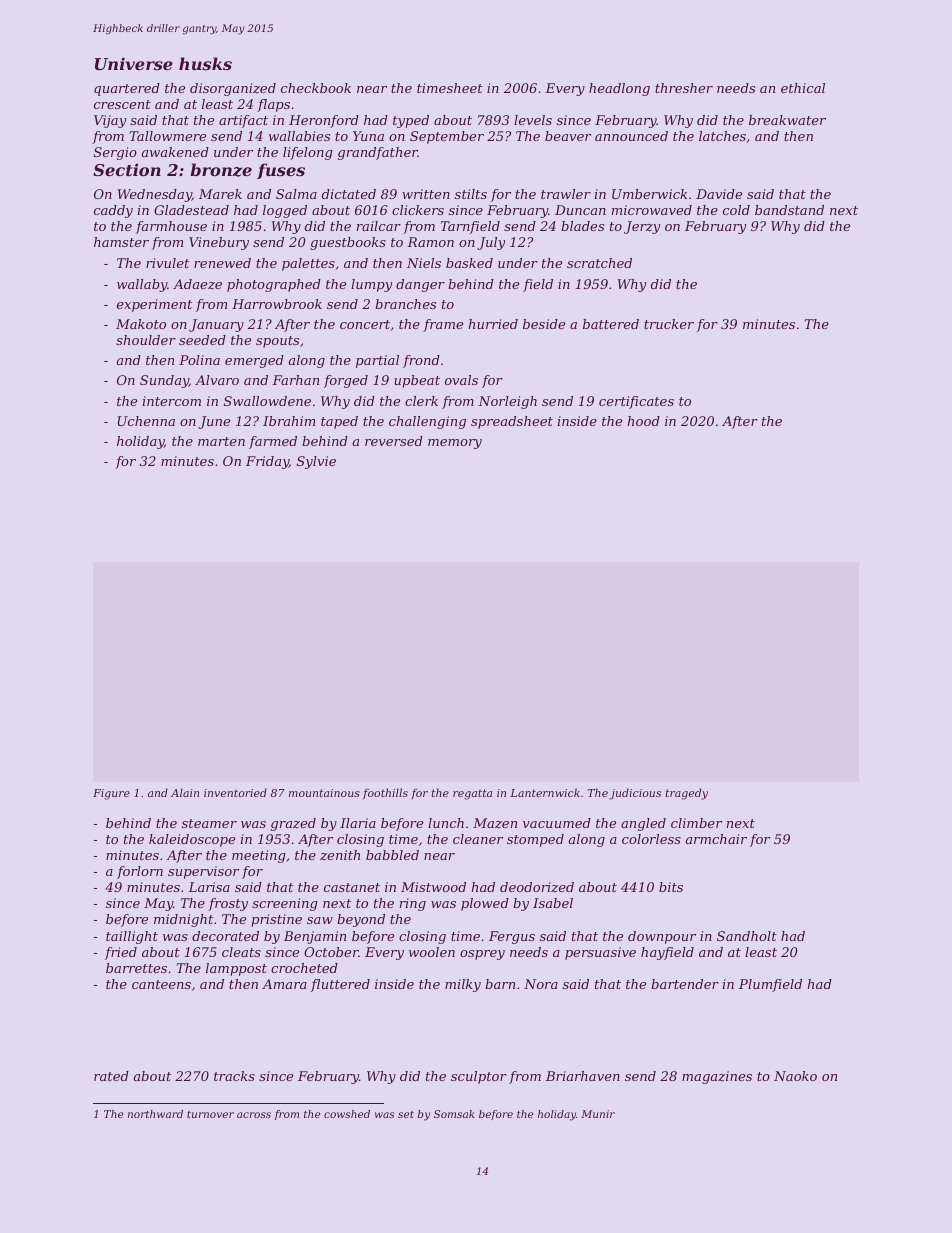 This screenshot has width=952, height=1233. Describe the element at coordinates (132, 937) in the screenshot. I see `taillight` at that location.
